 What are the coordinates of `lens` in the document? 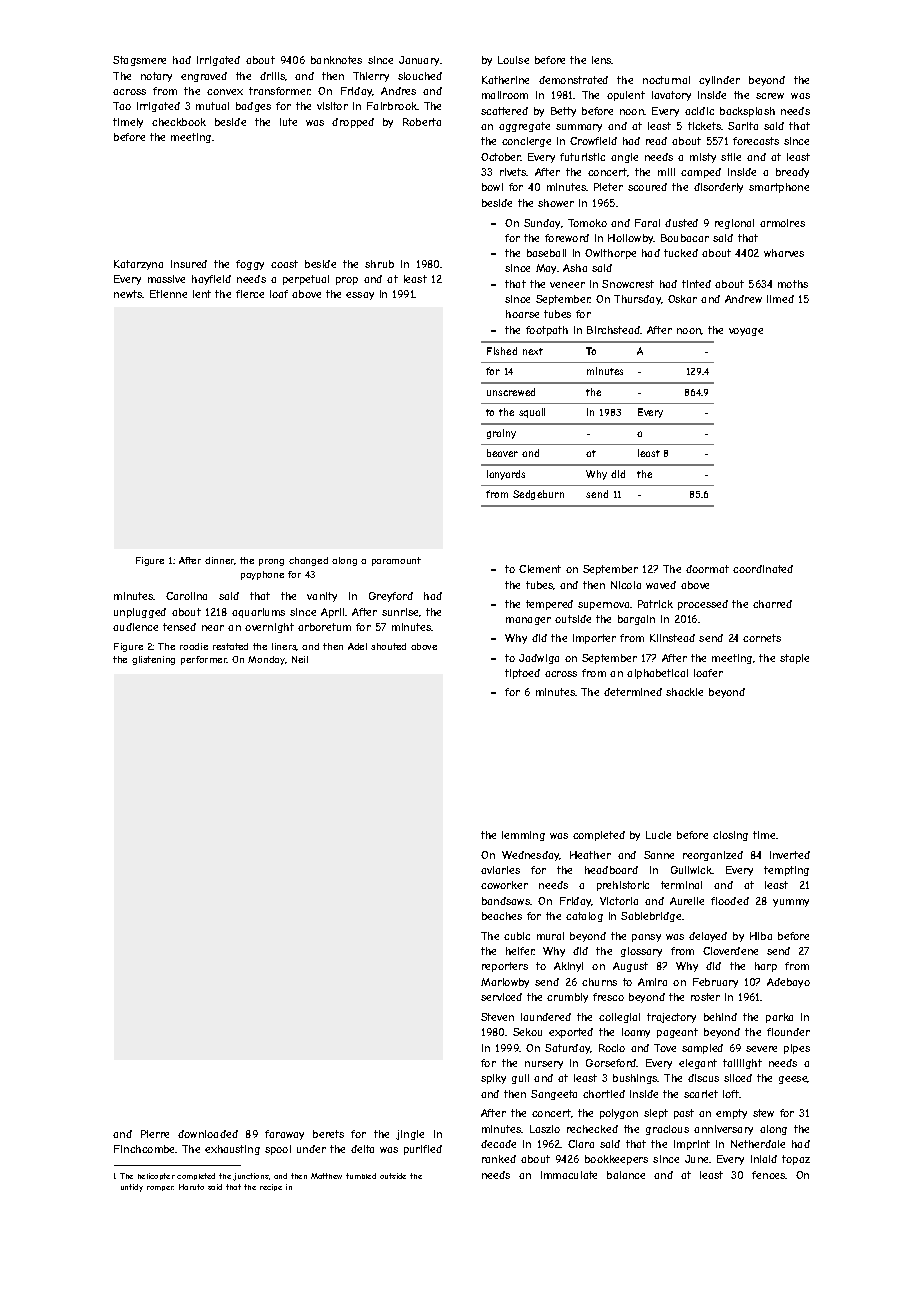 It's located at (602, 60).
